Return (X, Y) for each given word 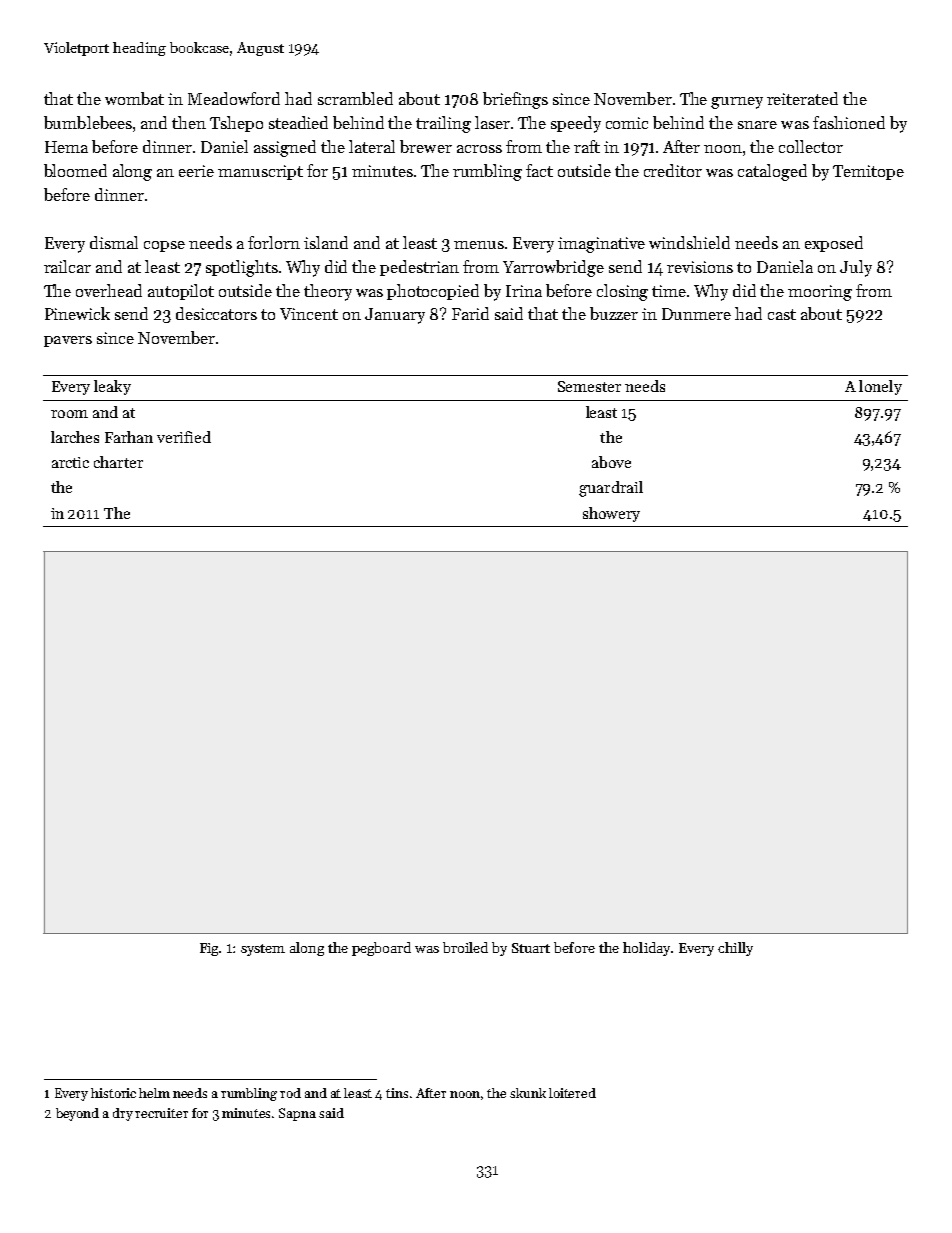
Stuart (531, 948)
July (856, 268)
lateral (372, 146)
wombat (134, 98)
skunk (528, 1093)
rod (290, 1093)
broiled (465, 947)
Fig (210, 949)
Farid (470, 313)
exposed (834, 244)
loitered (572, 1093)
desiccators (216, 313)
